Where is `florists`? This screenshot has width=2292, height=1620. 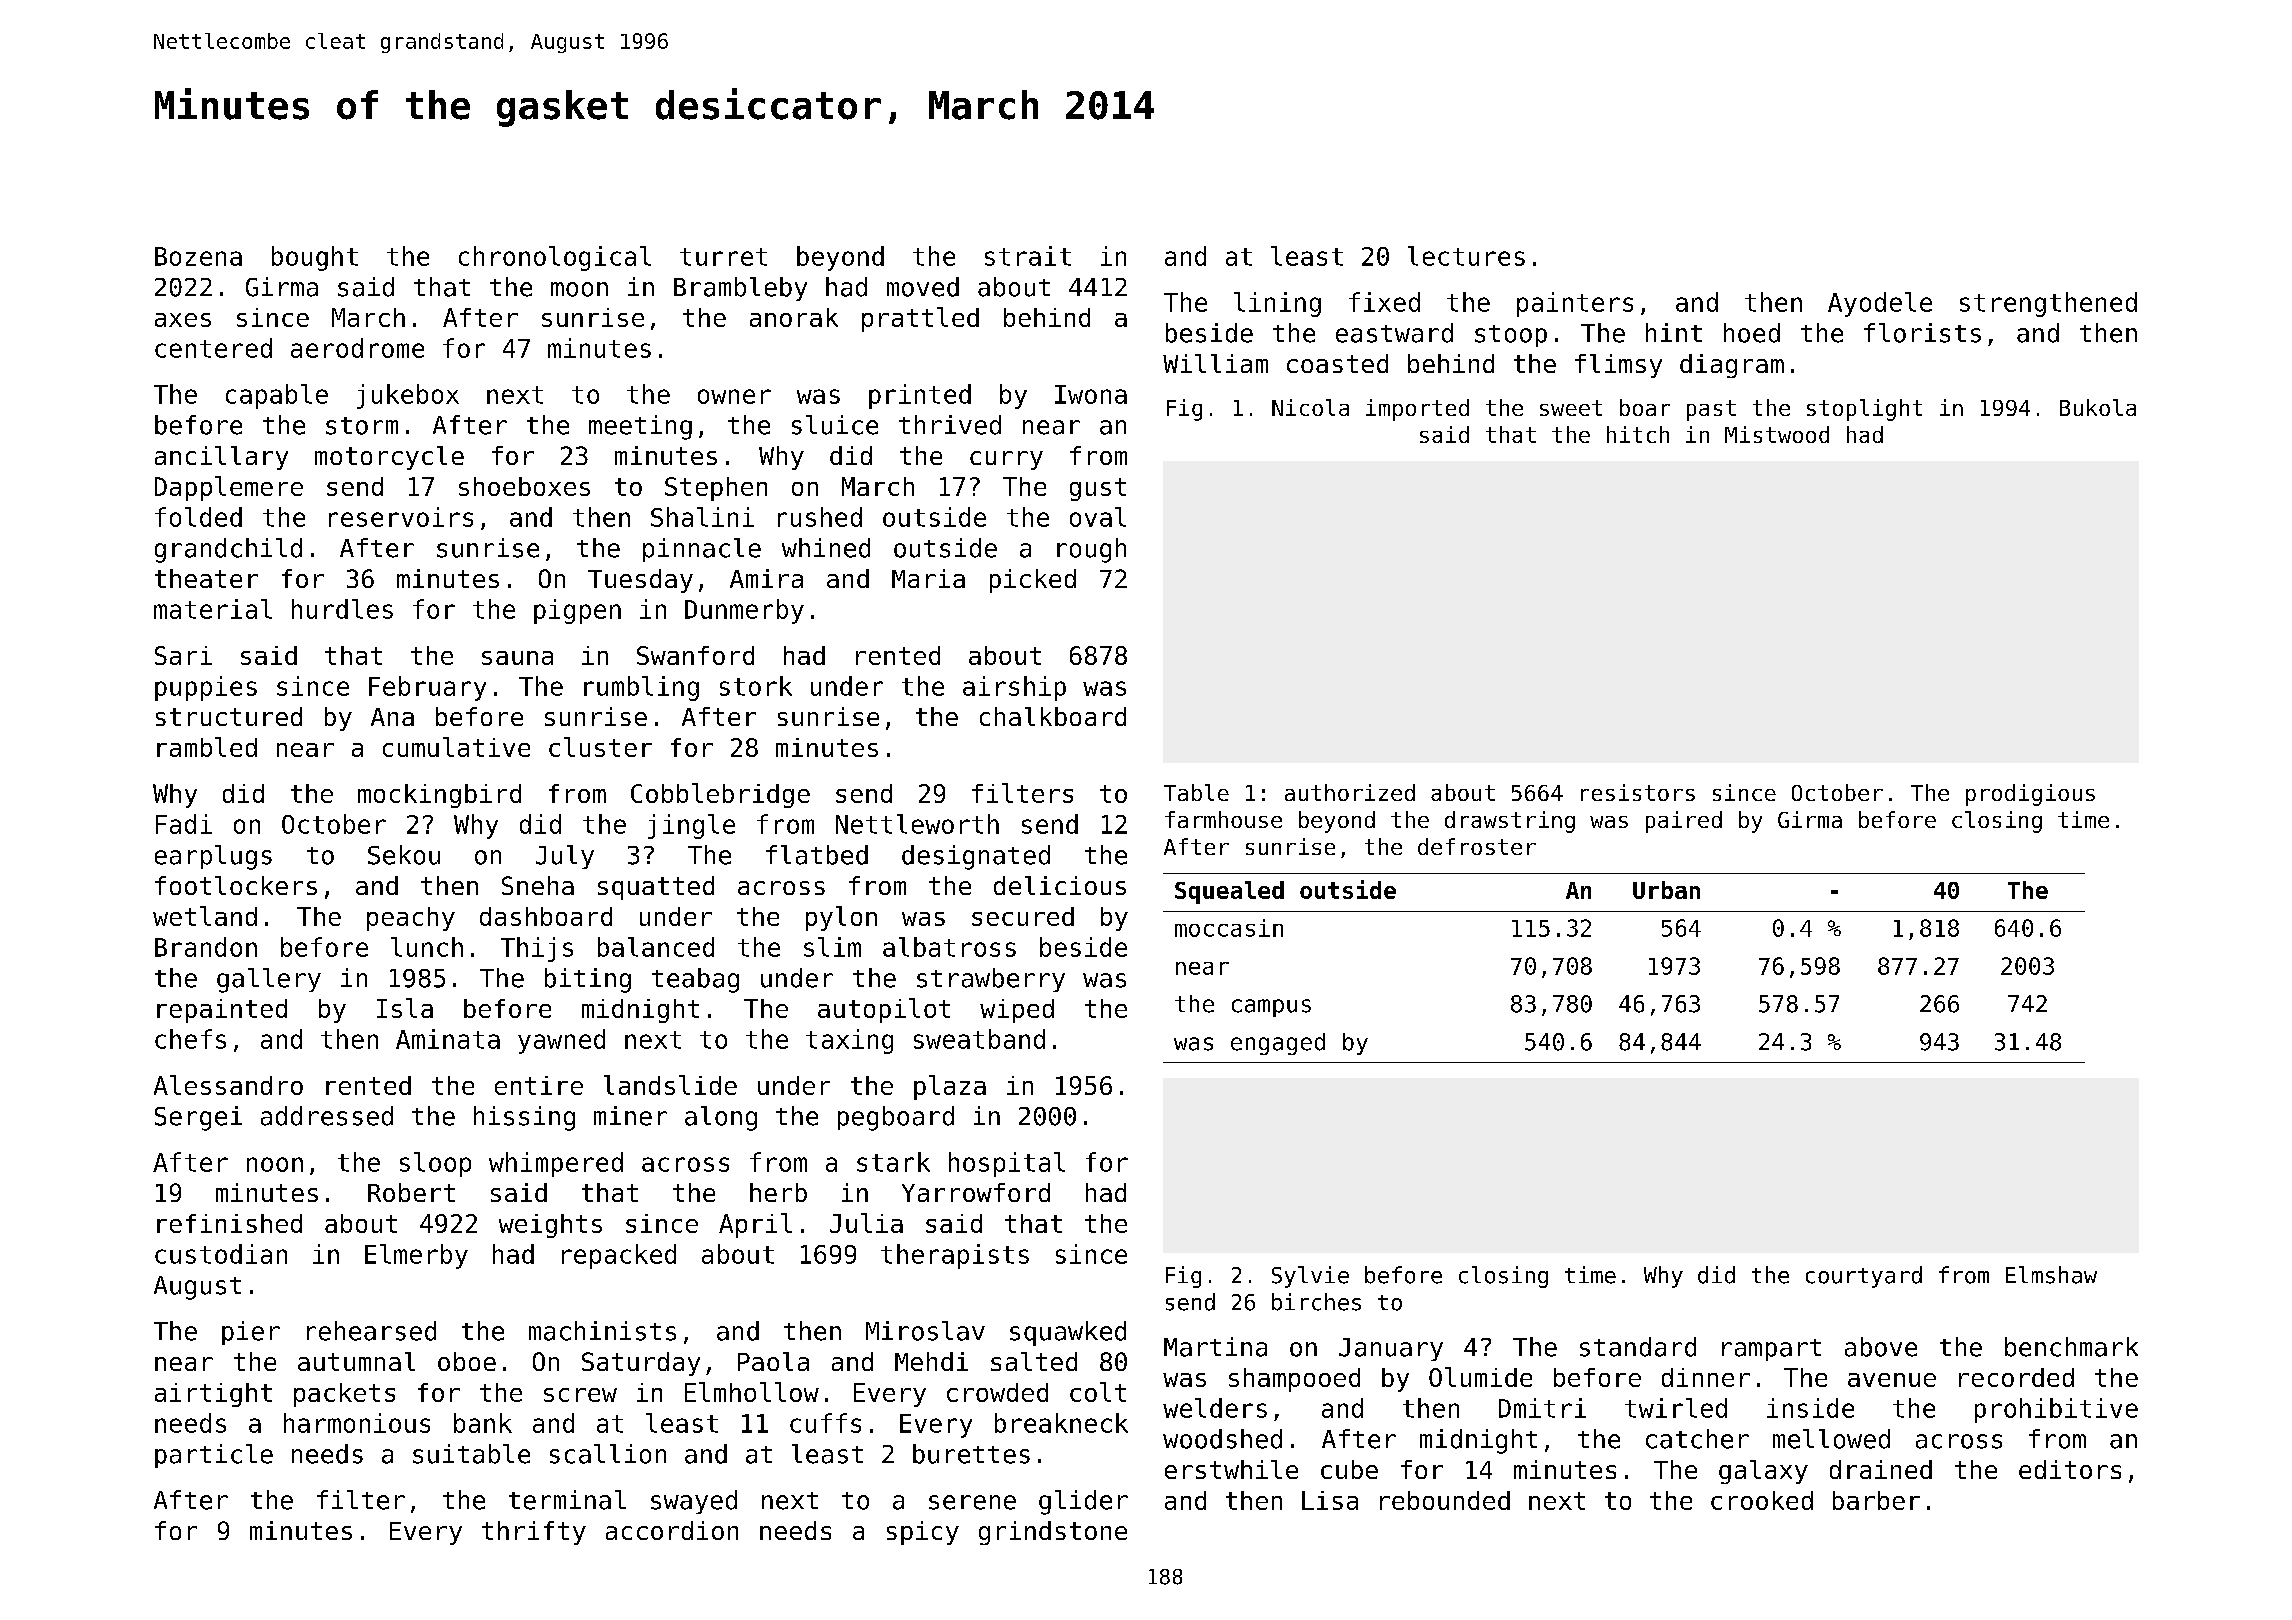
florists is located at coordinates (1922, 333).
